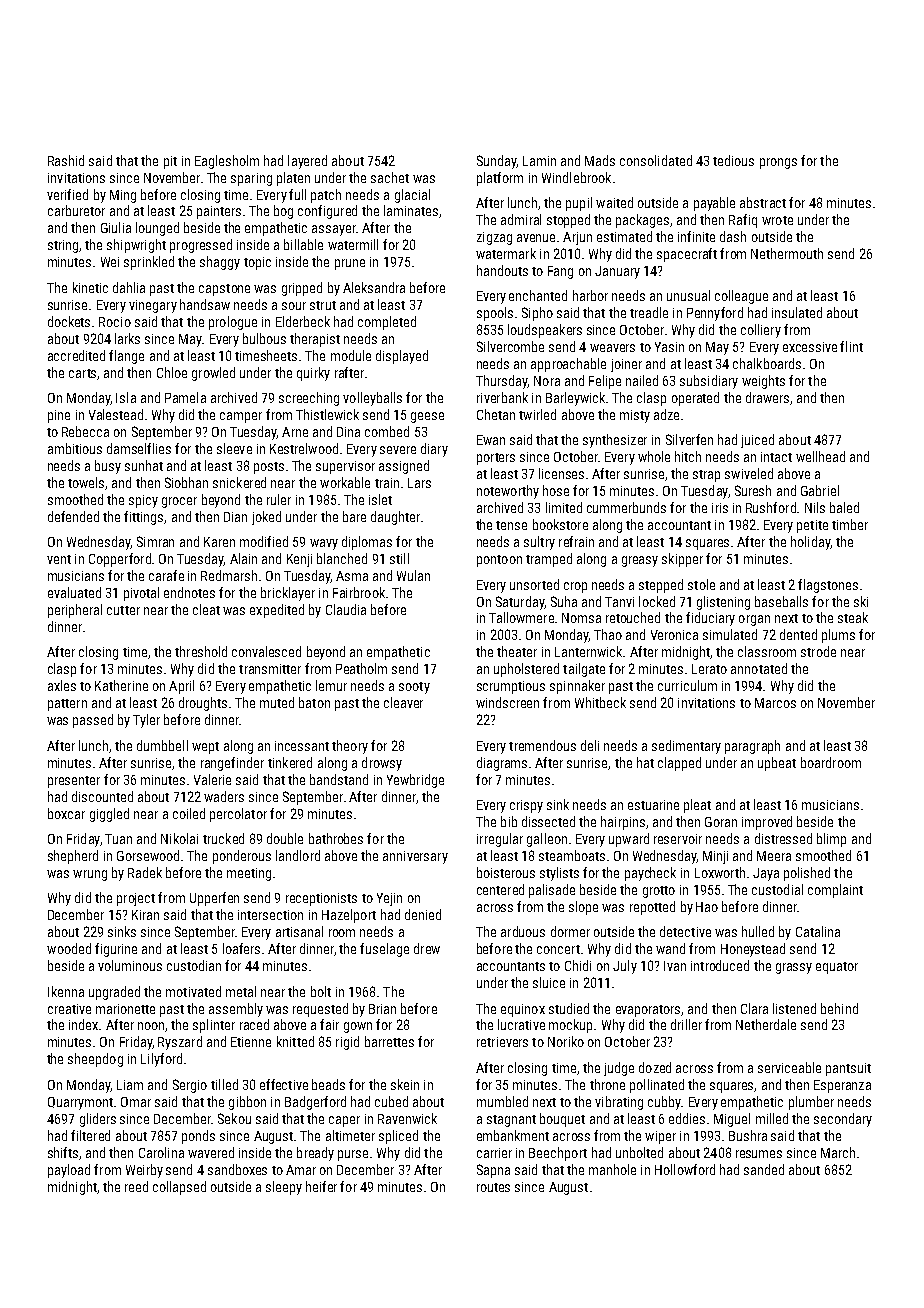 The width and height of the screenshot is (924, 1308). What do you see at coordinates (66, 160) in the screenshot?
I see `Rashid` at bounding box center [66, 160].
